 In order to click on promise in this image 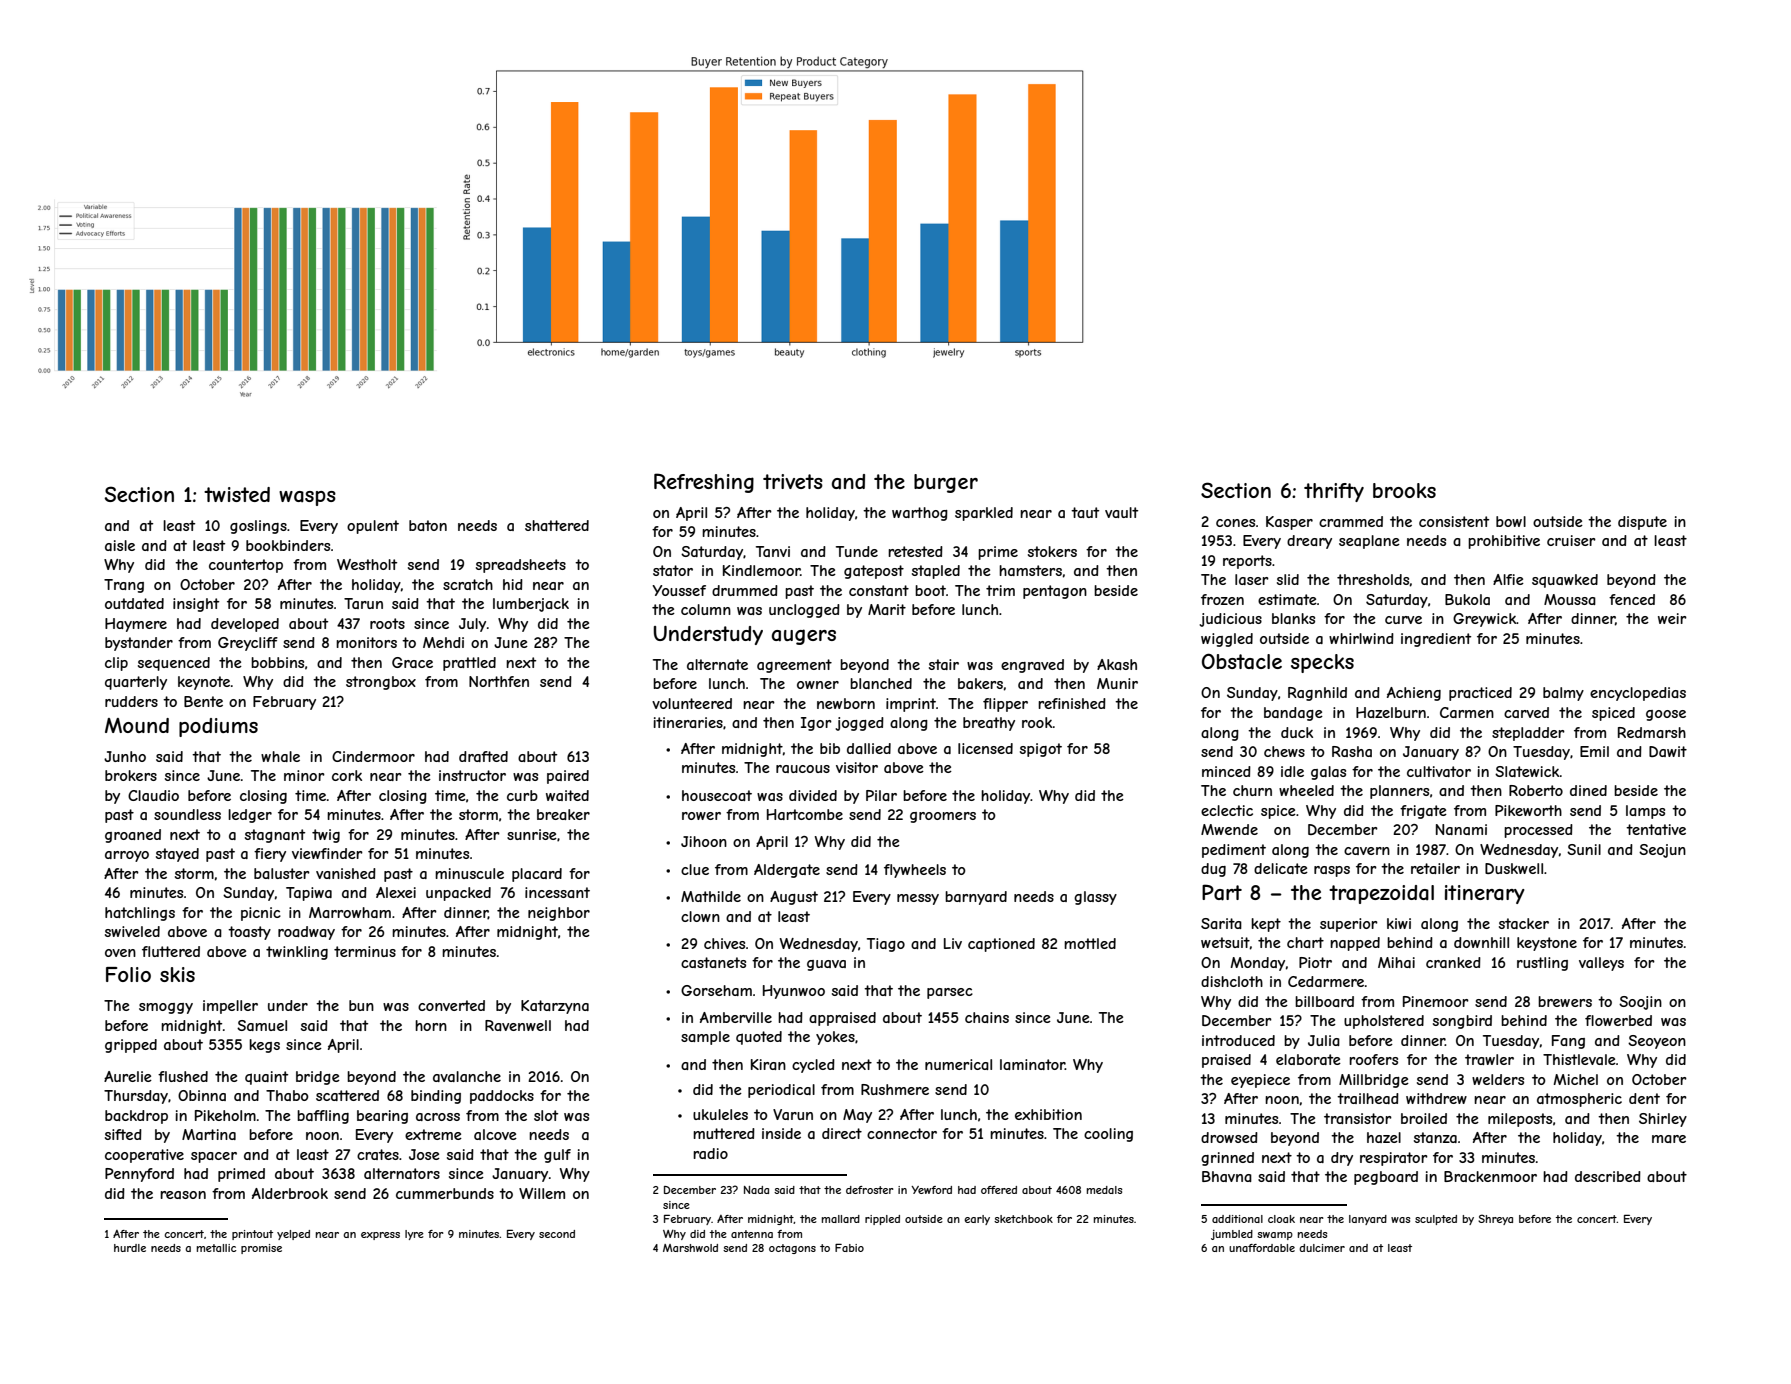, I will do `click(261, 1249)`.
